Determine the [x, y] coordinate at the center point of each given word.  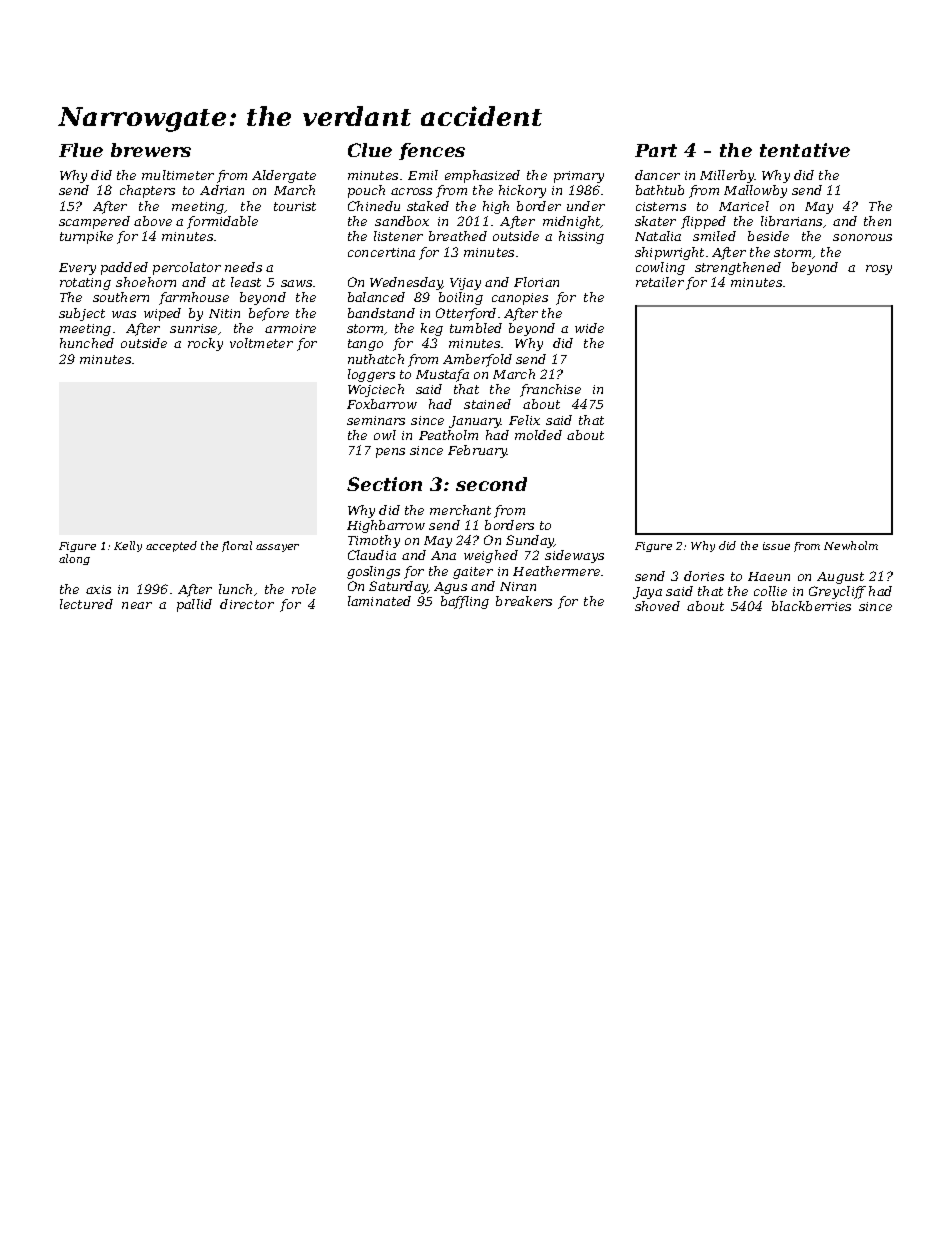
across [411, 191]
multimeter [178, 175]
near [137, 605]
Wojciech [376, 390]
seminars [376, 420]
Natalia [658, 236]
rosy [879, 270]
